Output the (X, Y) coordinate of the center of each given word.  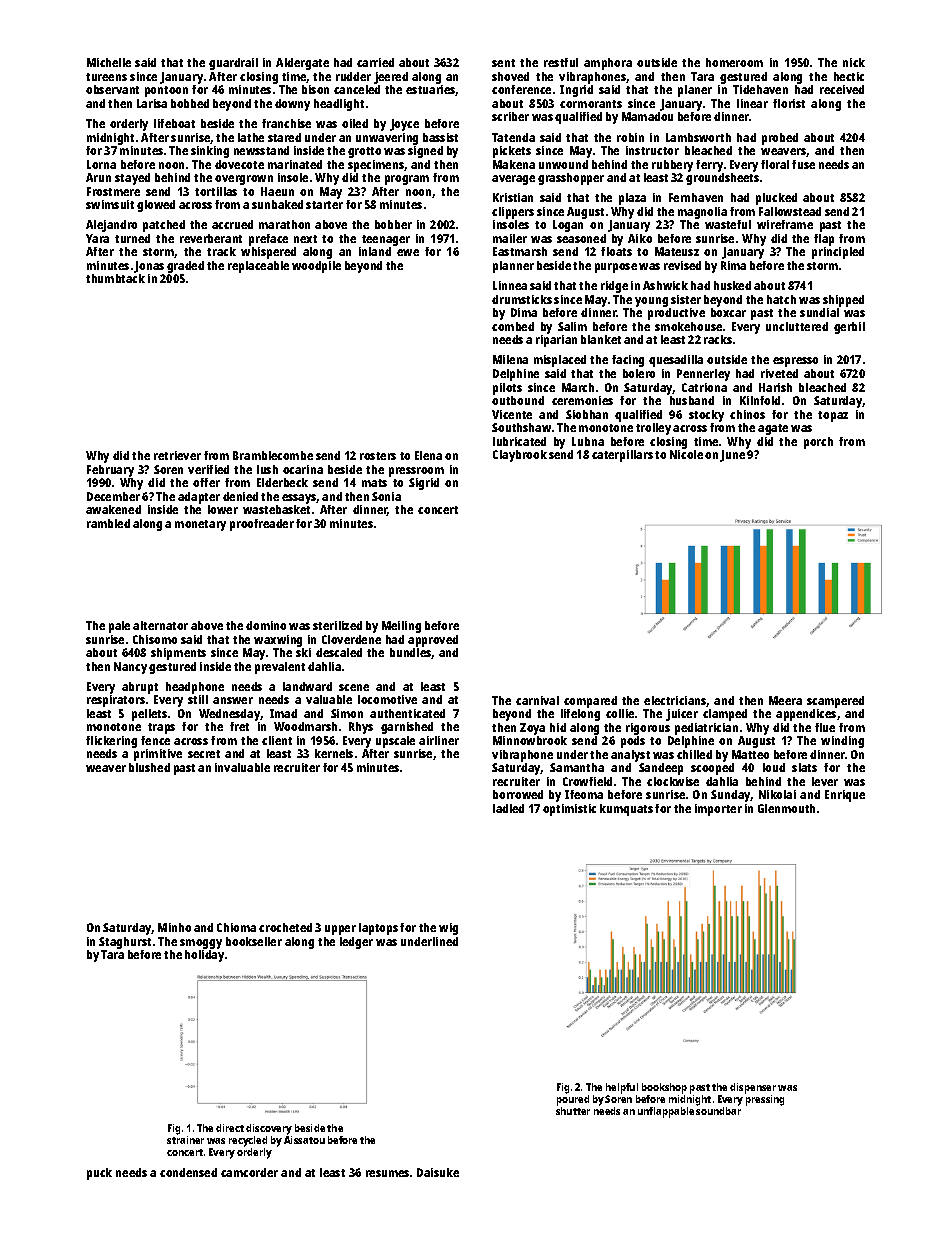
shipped (843, 301)
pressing (765, 1100)
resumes (387, 1173)
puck (99, 1174)
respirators (116, 701)
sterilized (337, 625)
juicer (682, 715)
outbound (518, 400)
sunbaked (277, 204)
